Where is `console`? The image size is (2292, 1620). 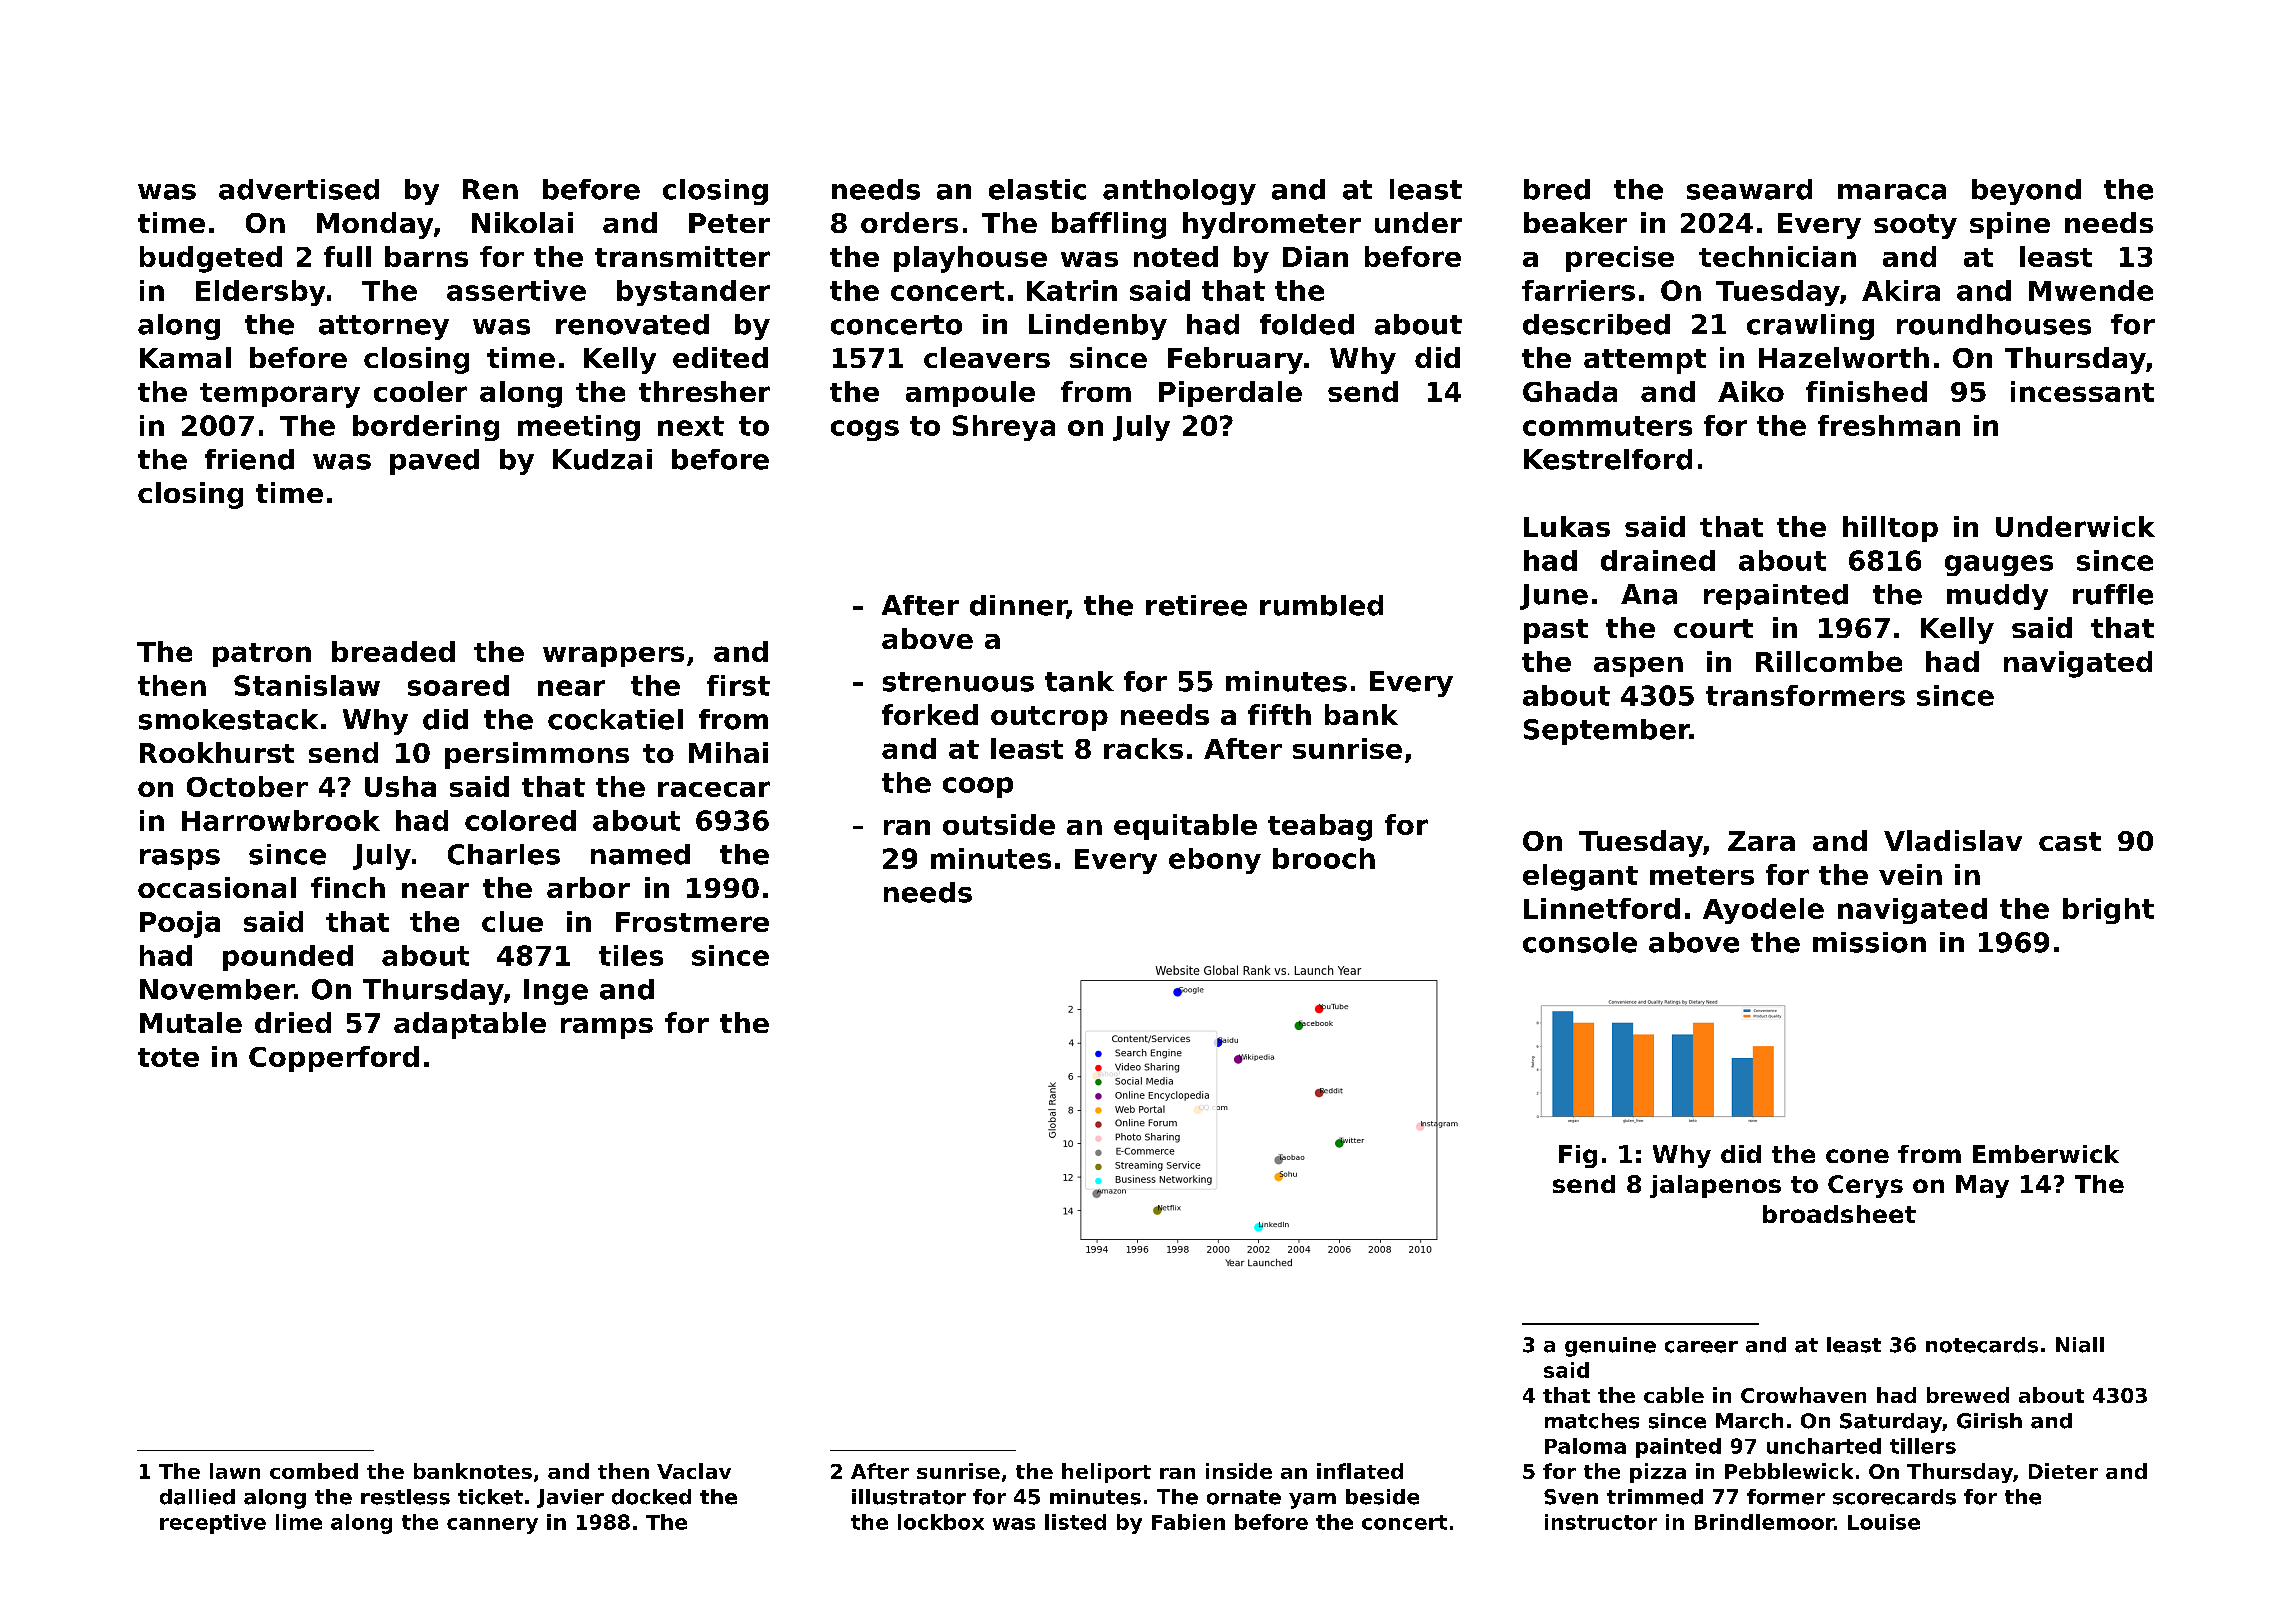 console is located at coordinates (1580, 942).
